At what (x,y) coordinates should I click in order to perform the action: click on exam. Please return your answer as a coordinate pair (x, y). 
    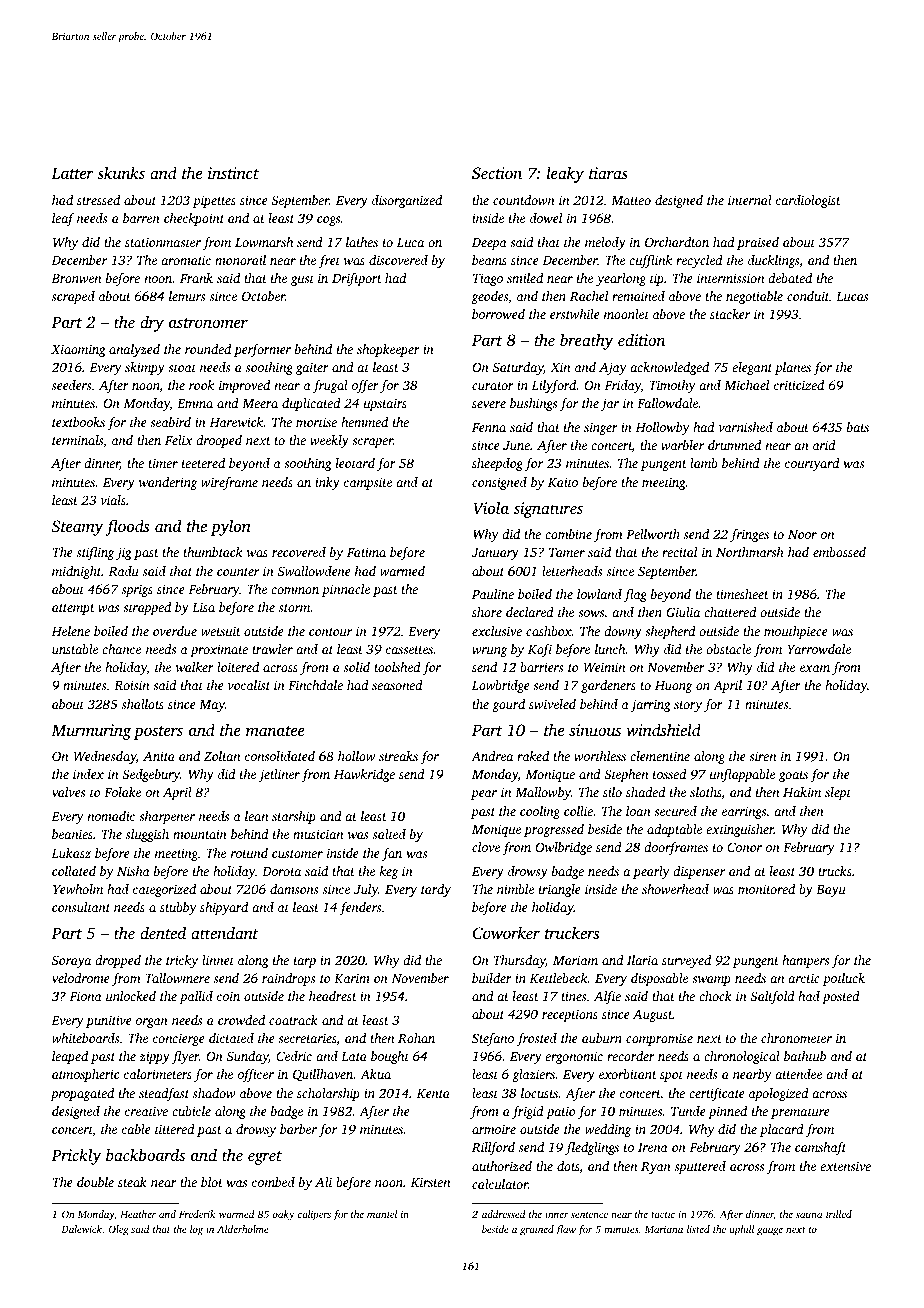
    Looking at the image, I should click on (815, 668).
